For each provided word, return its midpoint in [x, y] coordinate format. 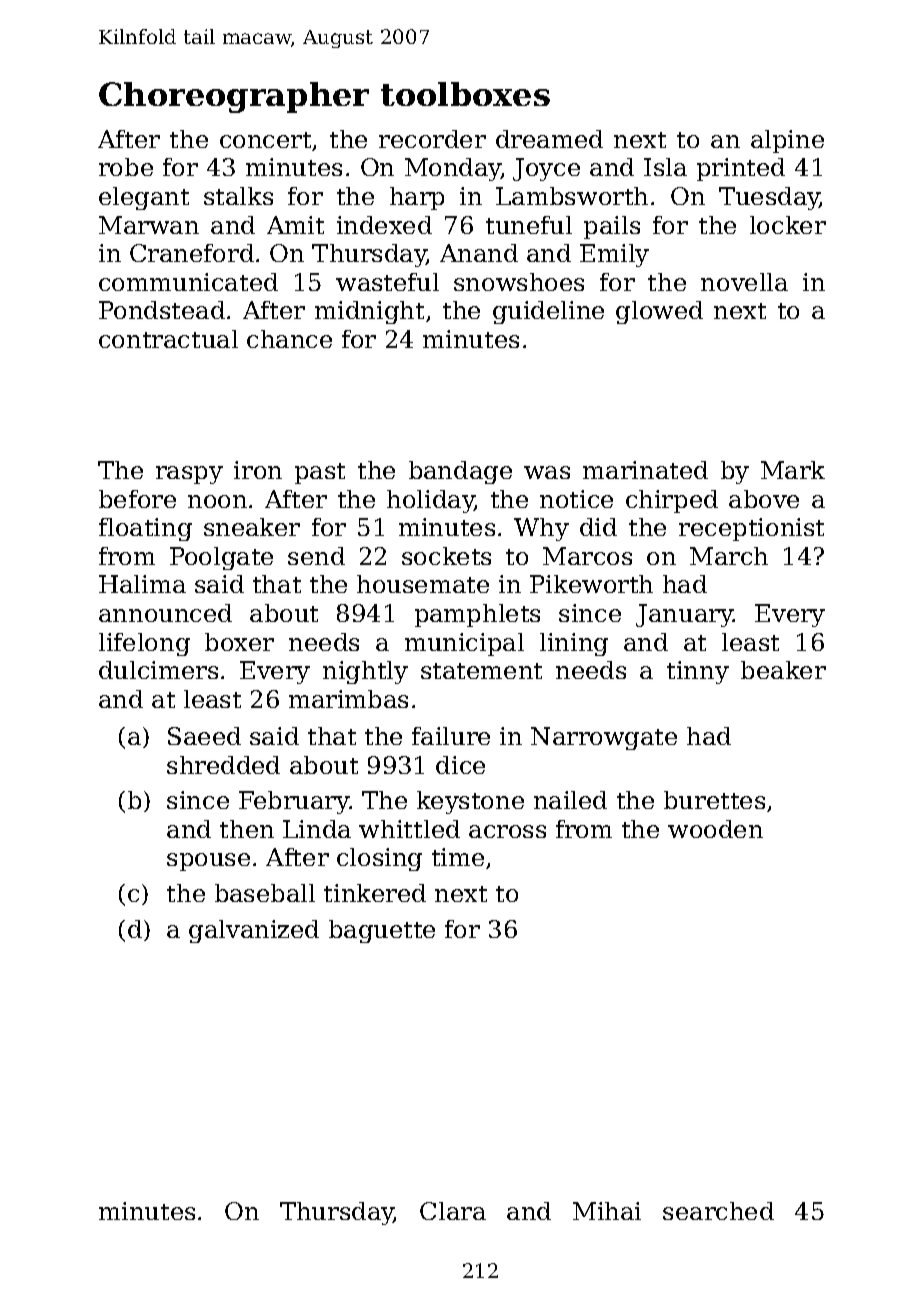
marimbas [348, 699]
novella [744, 282]
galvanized [254, 931]
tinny [698, 672]
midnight [369, 312]
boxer [239, 642]
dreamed [549, 139]
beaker [783, 670]
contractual [168, 339]
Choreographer [234, 97]
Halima [142, 584]
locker [788, 225]
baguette [382, 931]
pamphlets [477, 615]
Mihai [607, 1211]
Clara [453, 1211]
